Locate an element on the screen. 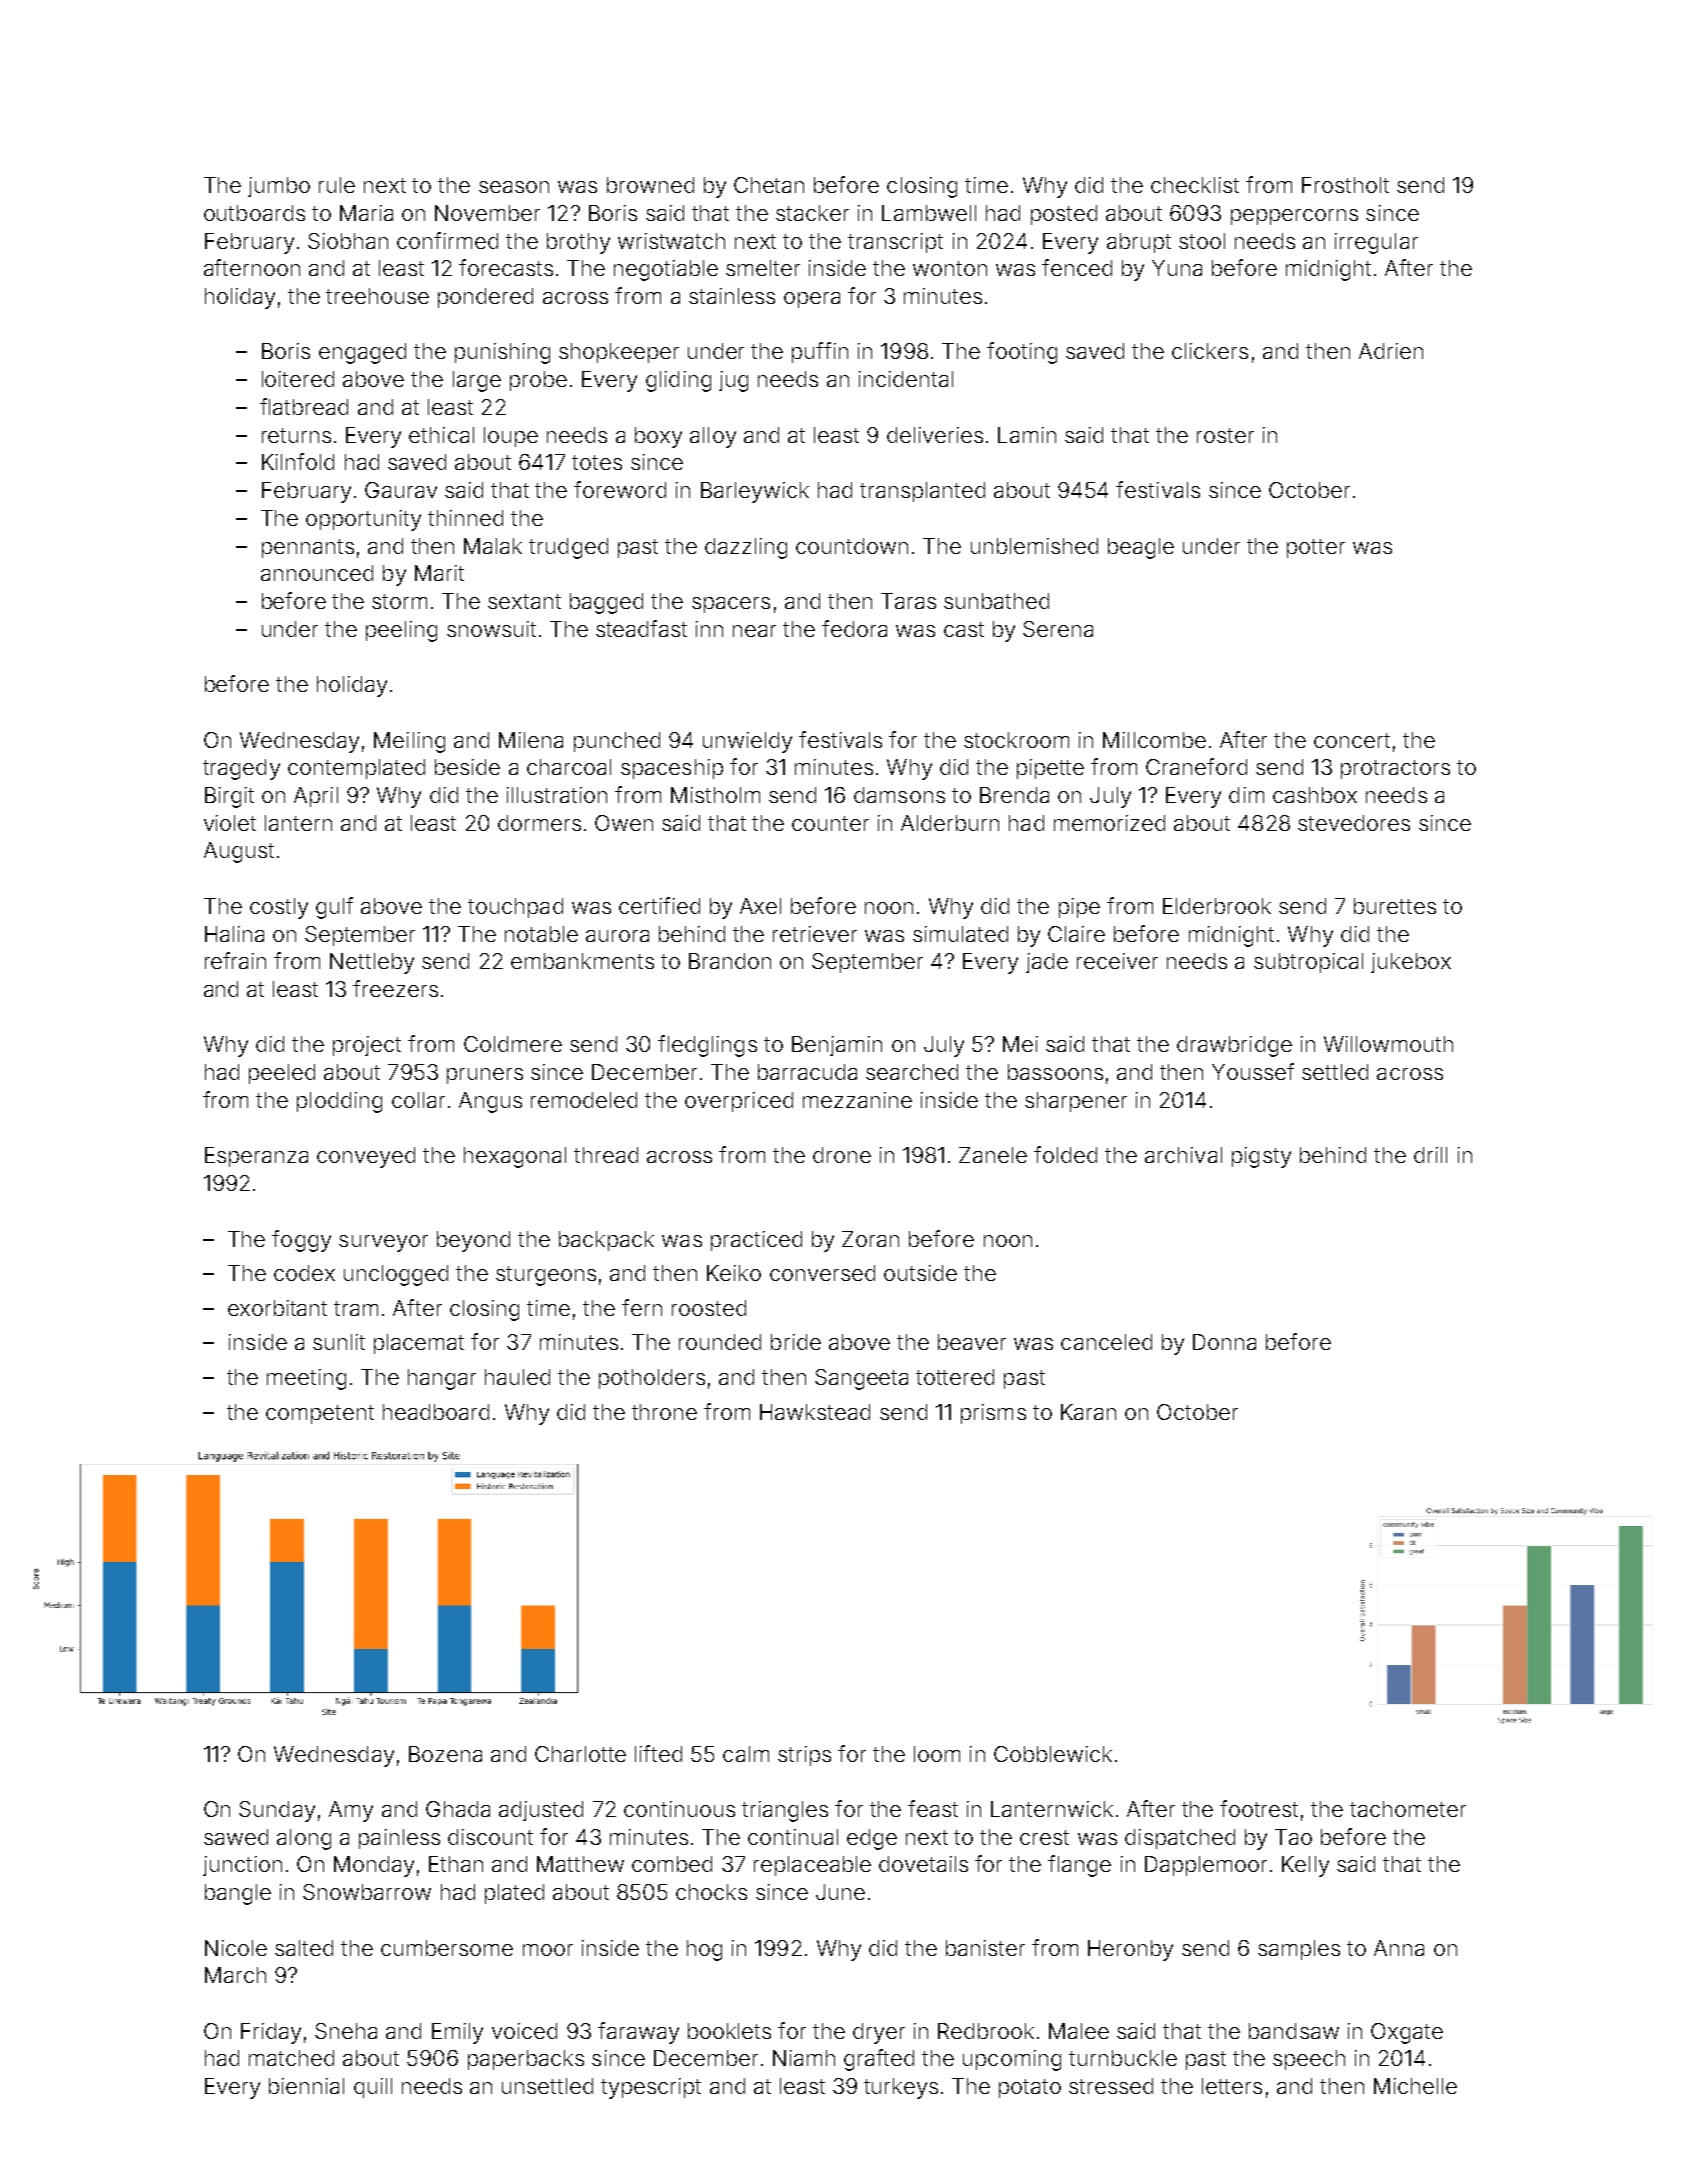 This screenshot has width=1683, height=2178. wonton is located at coordinates (950, 268).
